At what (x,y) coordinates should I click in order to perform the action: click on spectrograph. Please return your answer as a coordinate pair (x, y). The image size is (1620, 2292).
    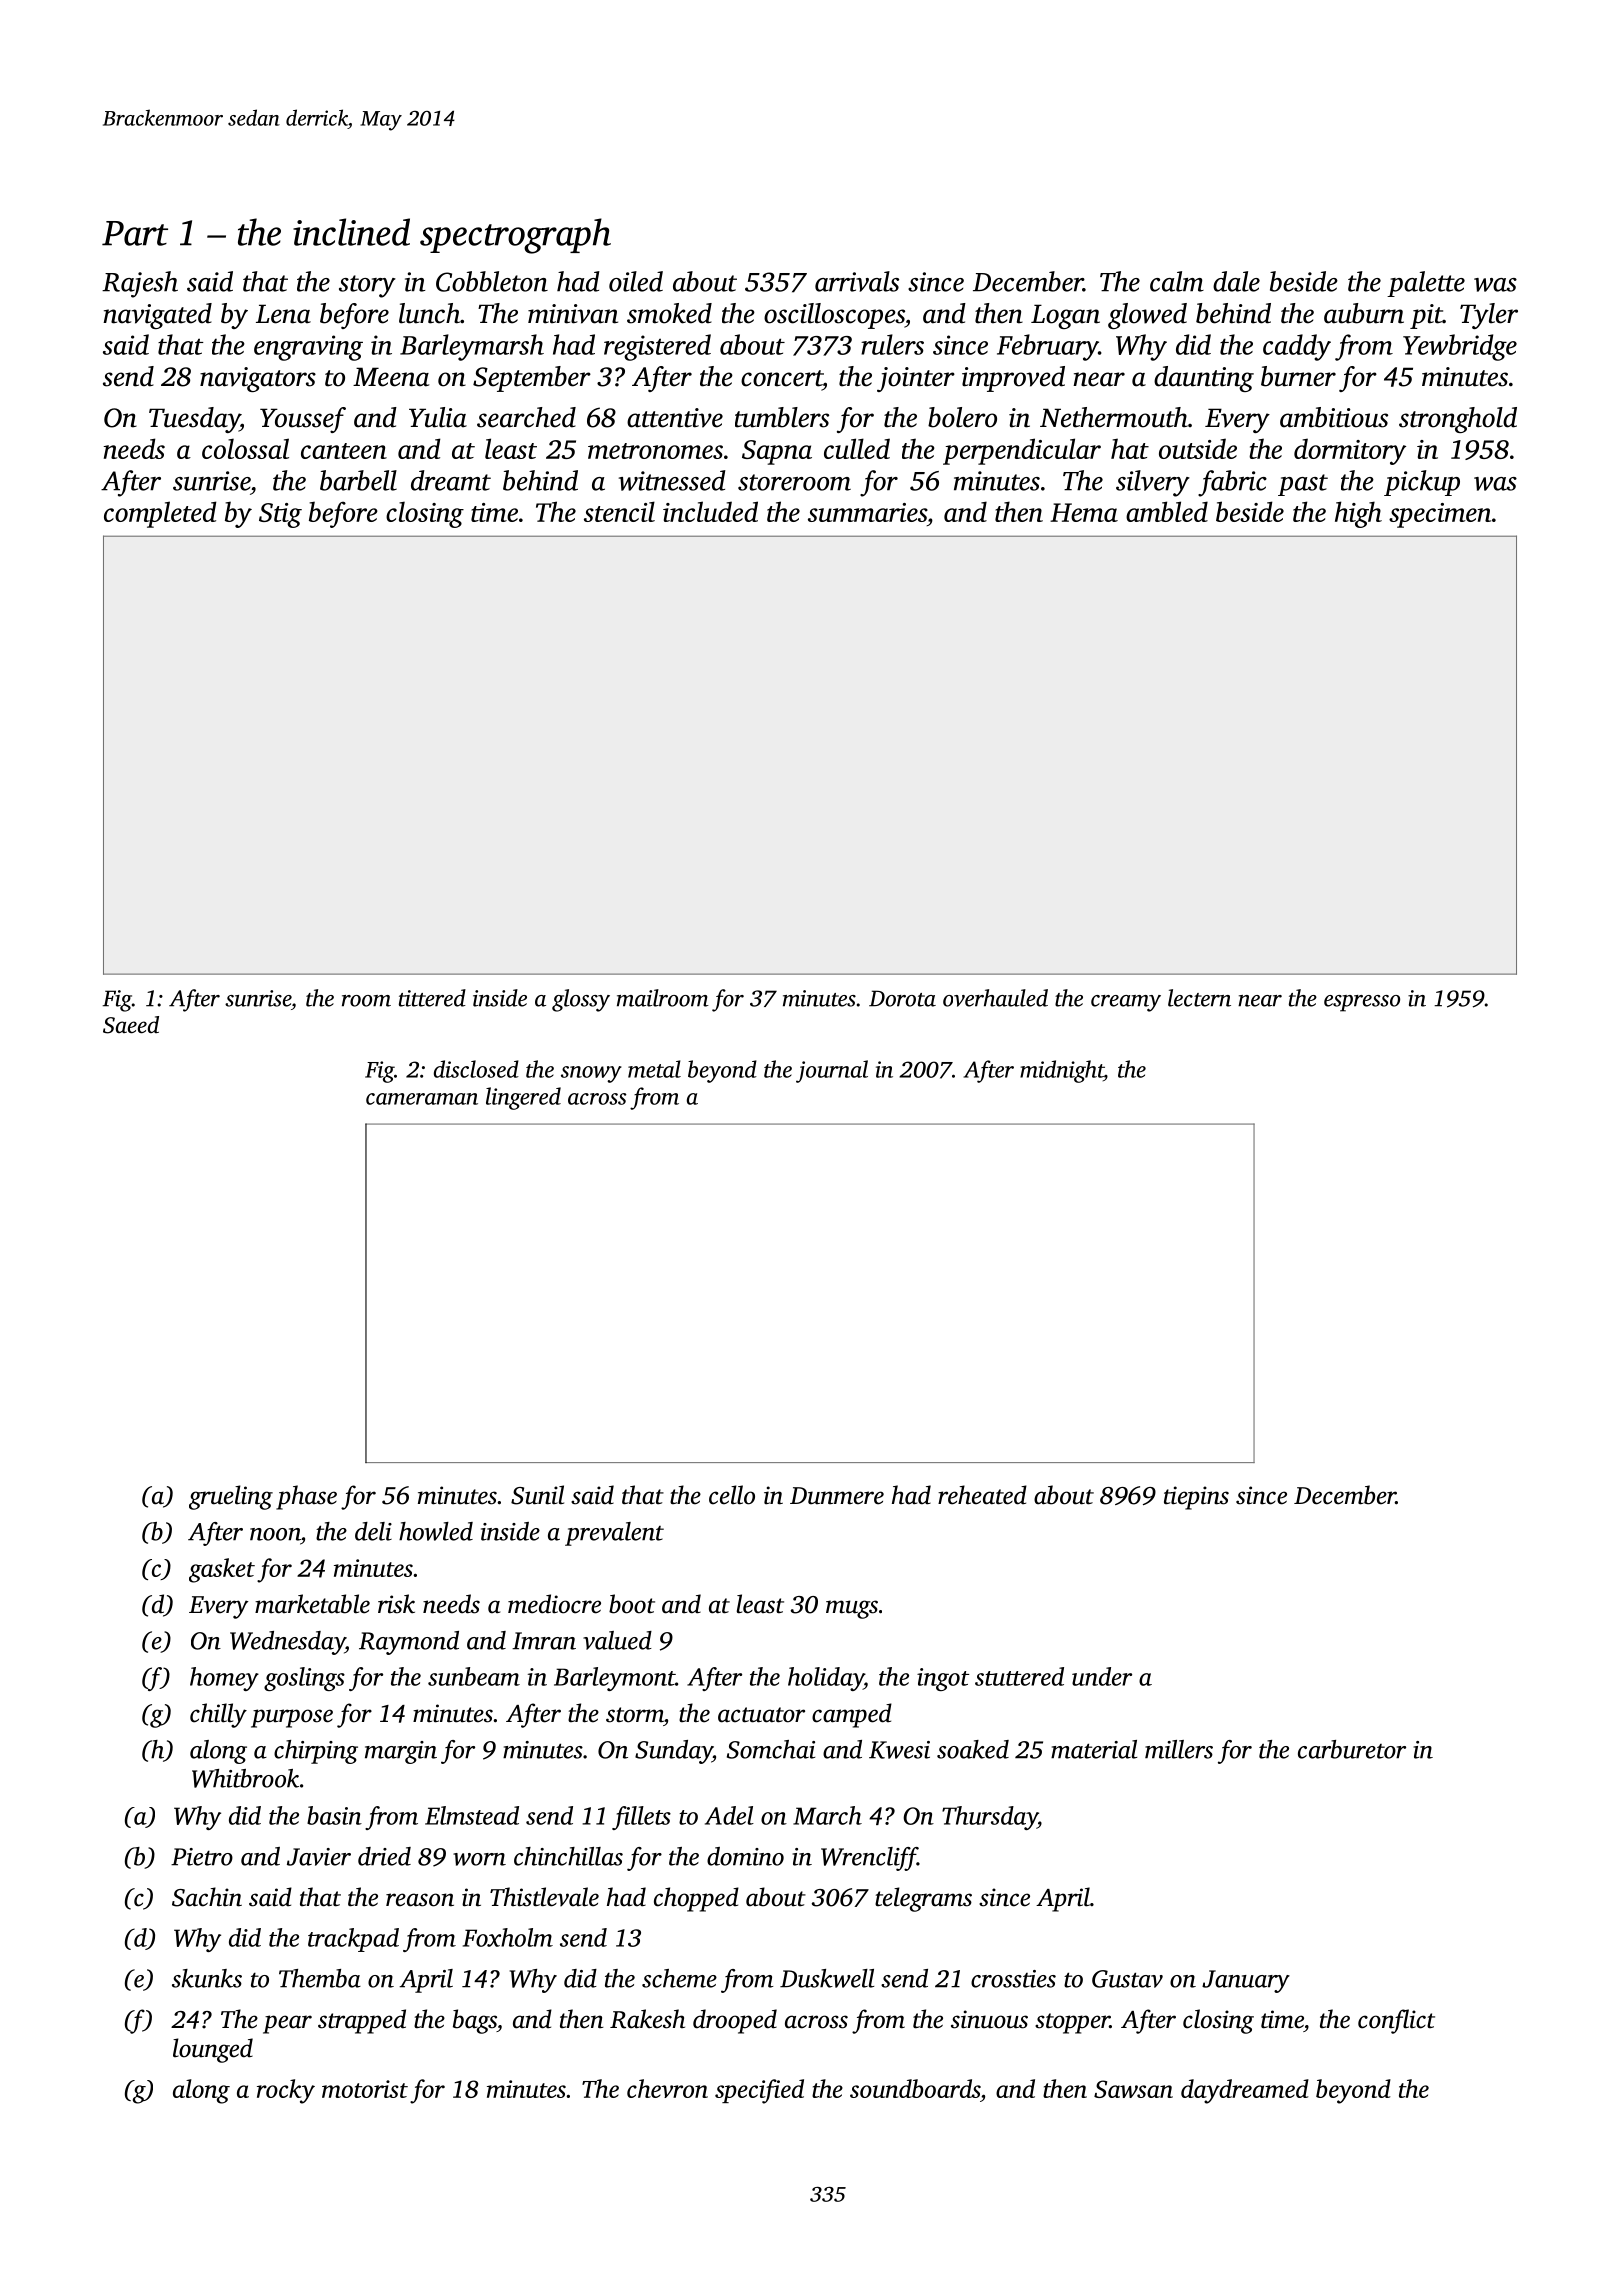
    Looking at the image, I should click on (515, 236).
